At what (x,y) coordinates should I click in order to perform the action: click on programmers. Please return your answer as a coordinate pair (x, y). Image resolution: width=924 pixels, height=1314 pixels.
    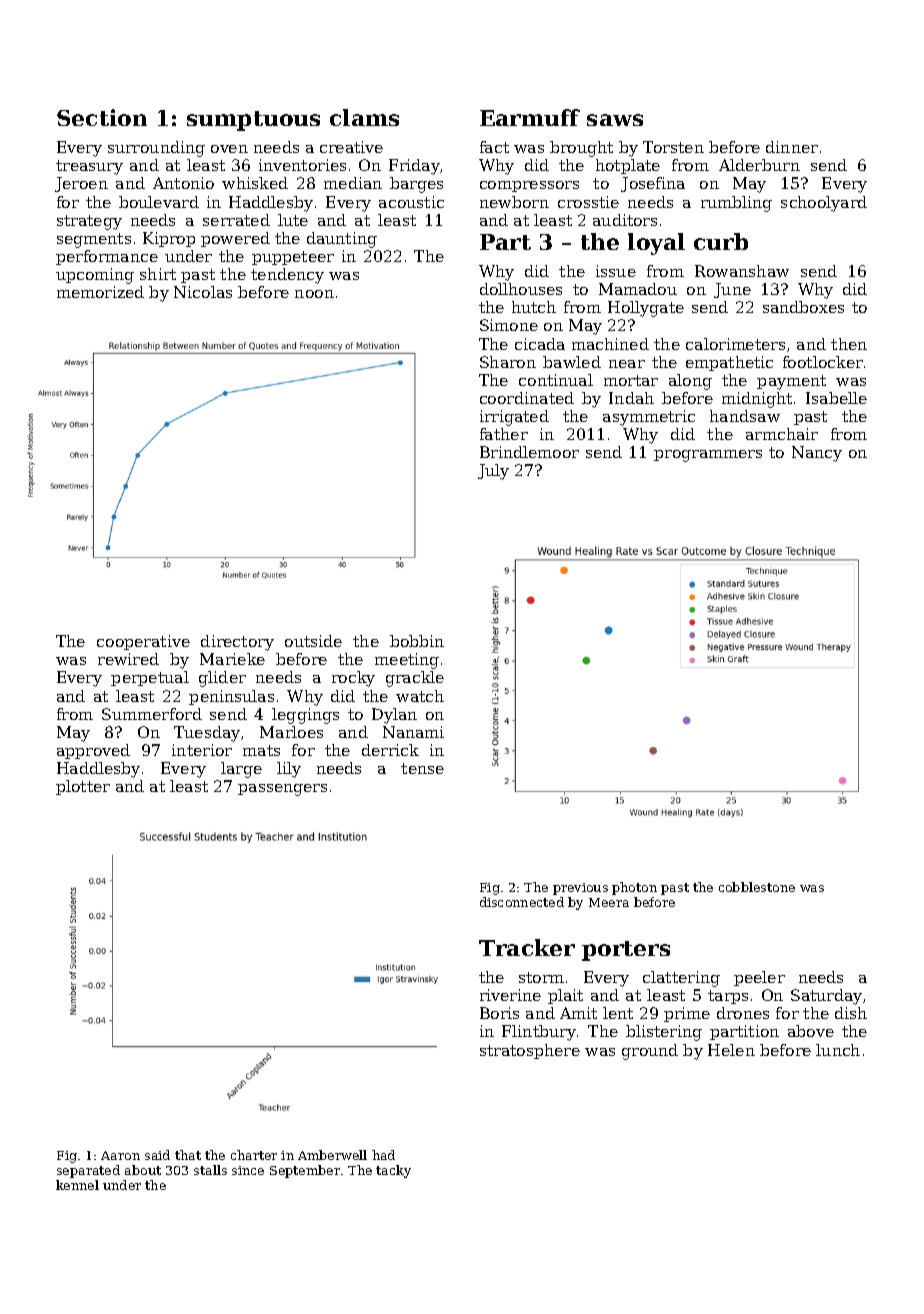
    Looking at the image, I should click on (708, 456).
